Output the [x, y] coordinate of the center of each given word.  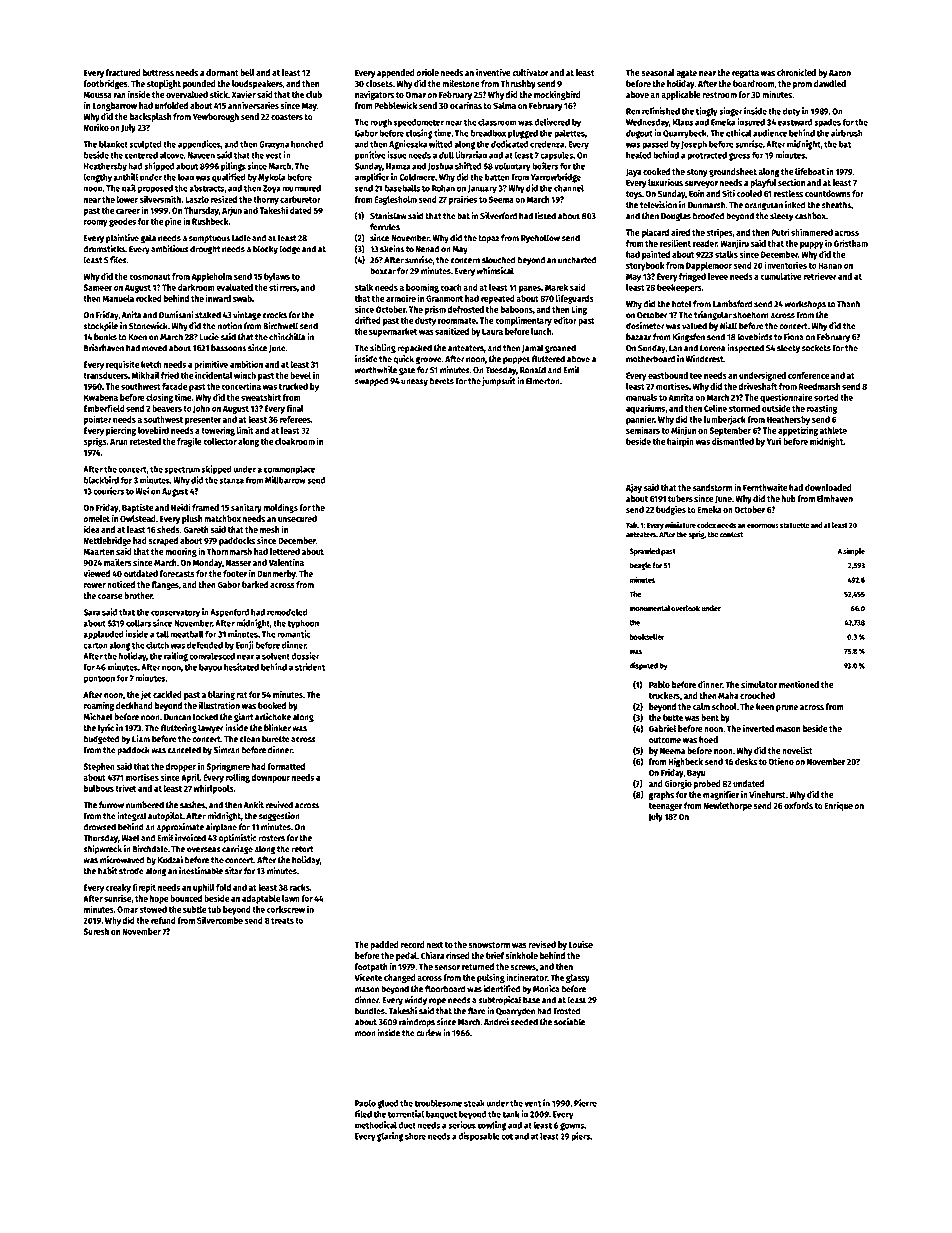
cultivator [530, 72]
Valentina [286, 562]
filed [363, 1114]
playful [763, 183]
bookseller [646, 637]
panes [530, 289]
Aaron [840, 72]
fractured [123, 72]
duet [407, 1125]
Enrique [838, 806]
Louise [581, 944]
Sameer [97, 287]
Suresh [96, 931]
